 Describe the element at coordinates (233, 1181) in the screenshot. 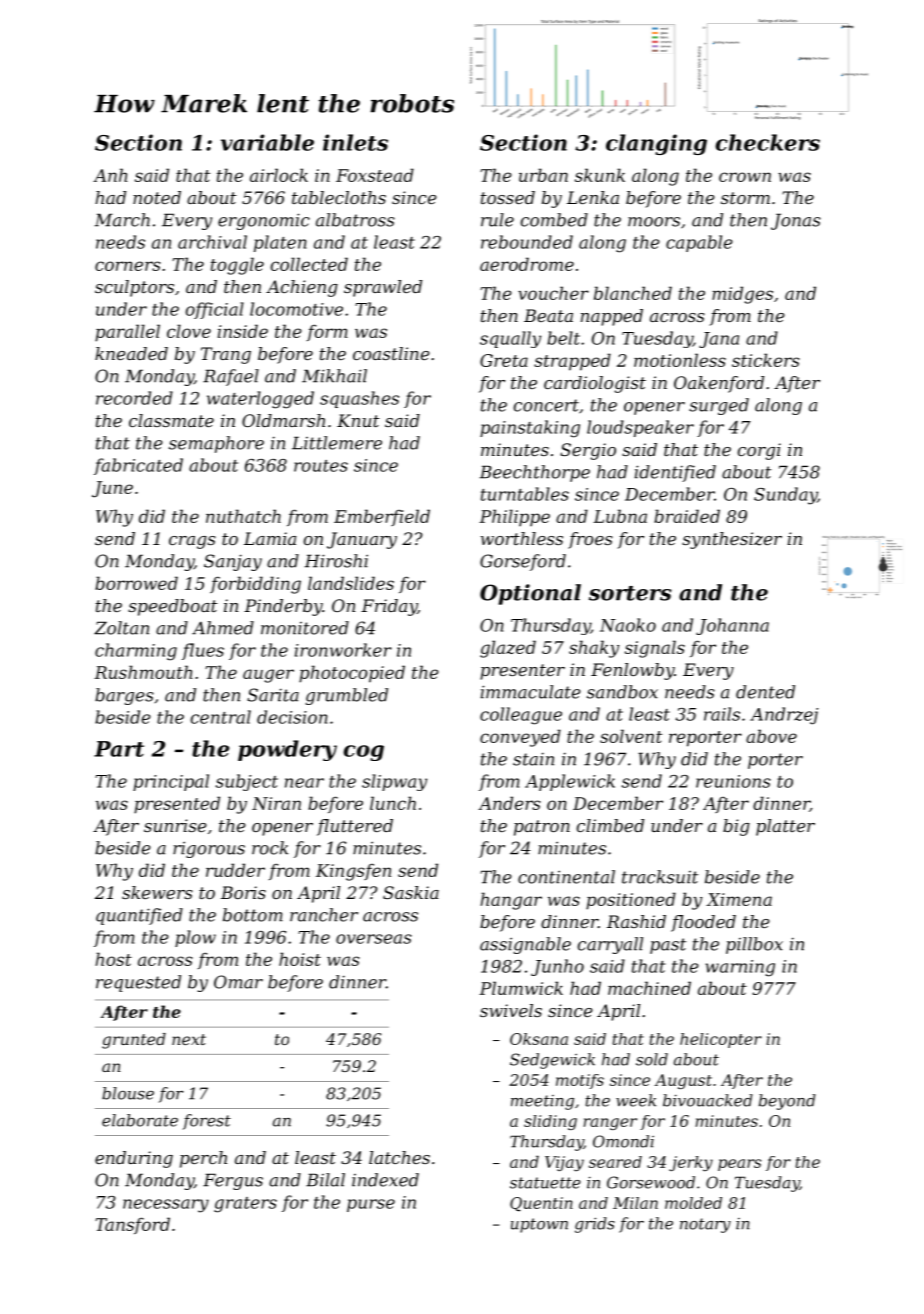

I see `Fergus` at that location.
